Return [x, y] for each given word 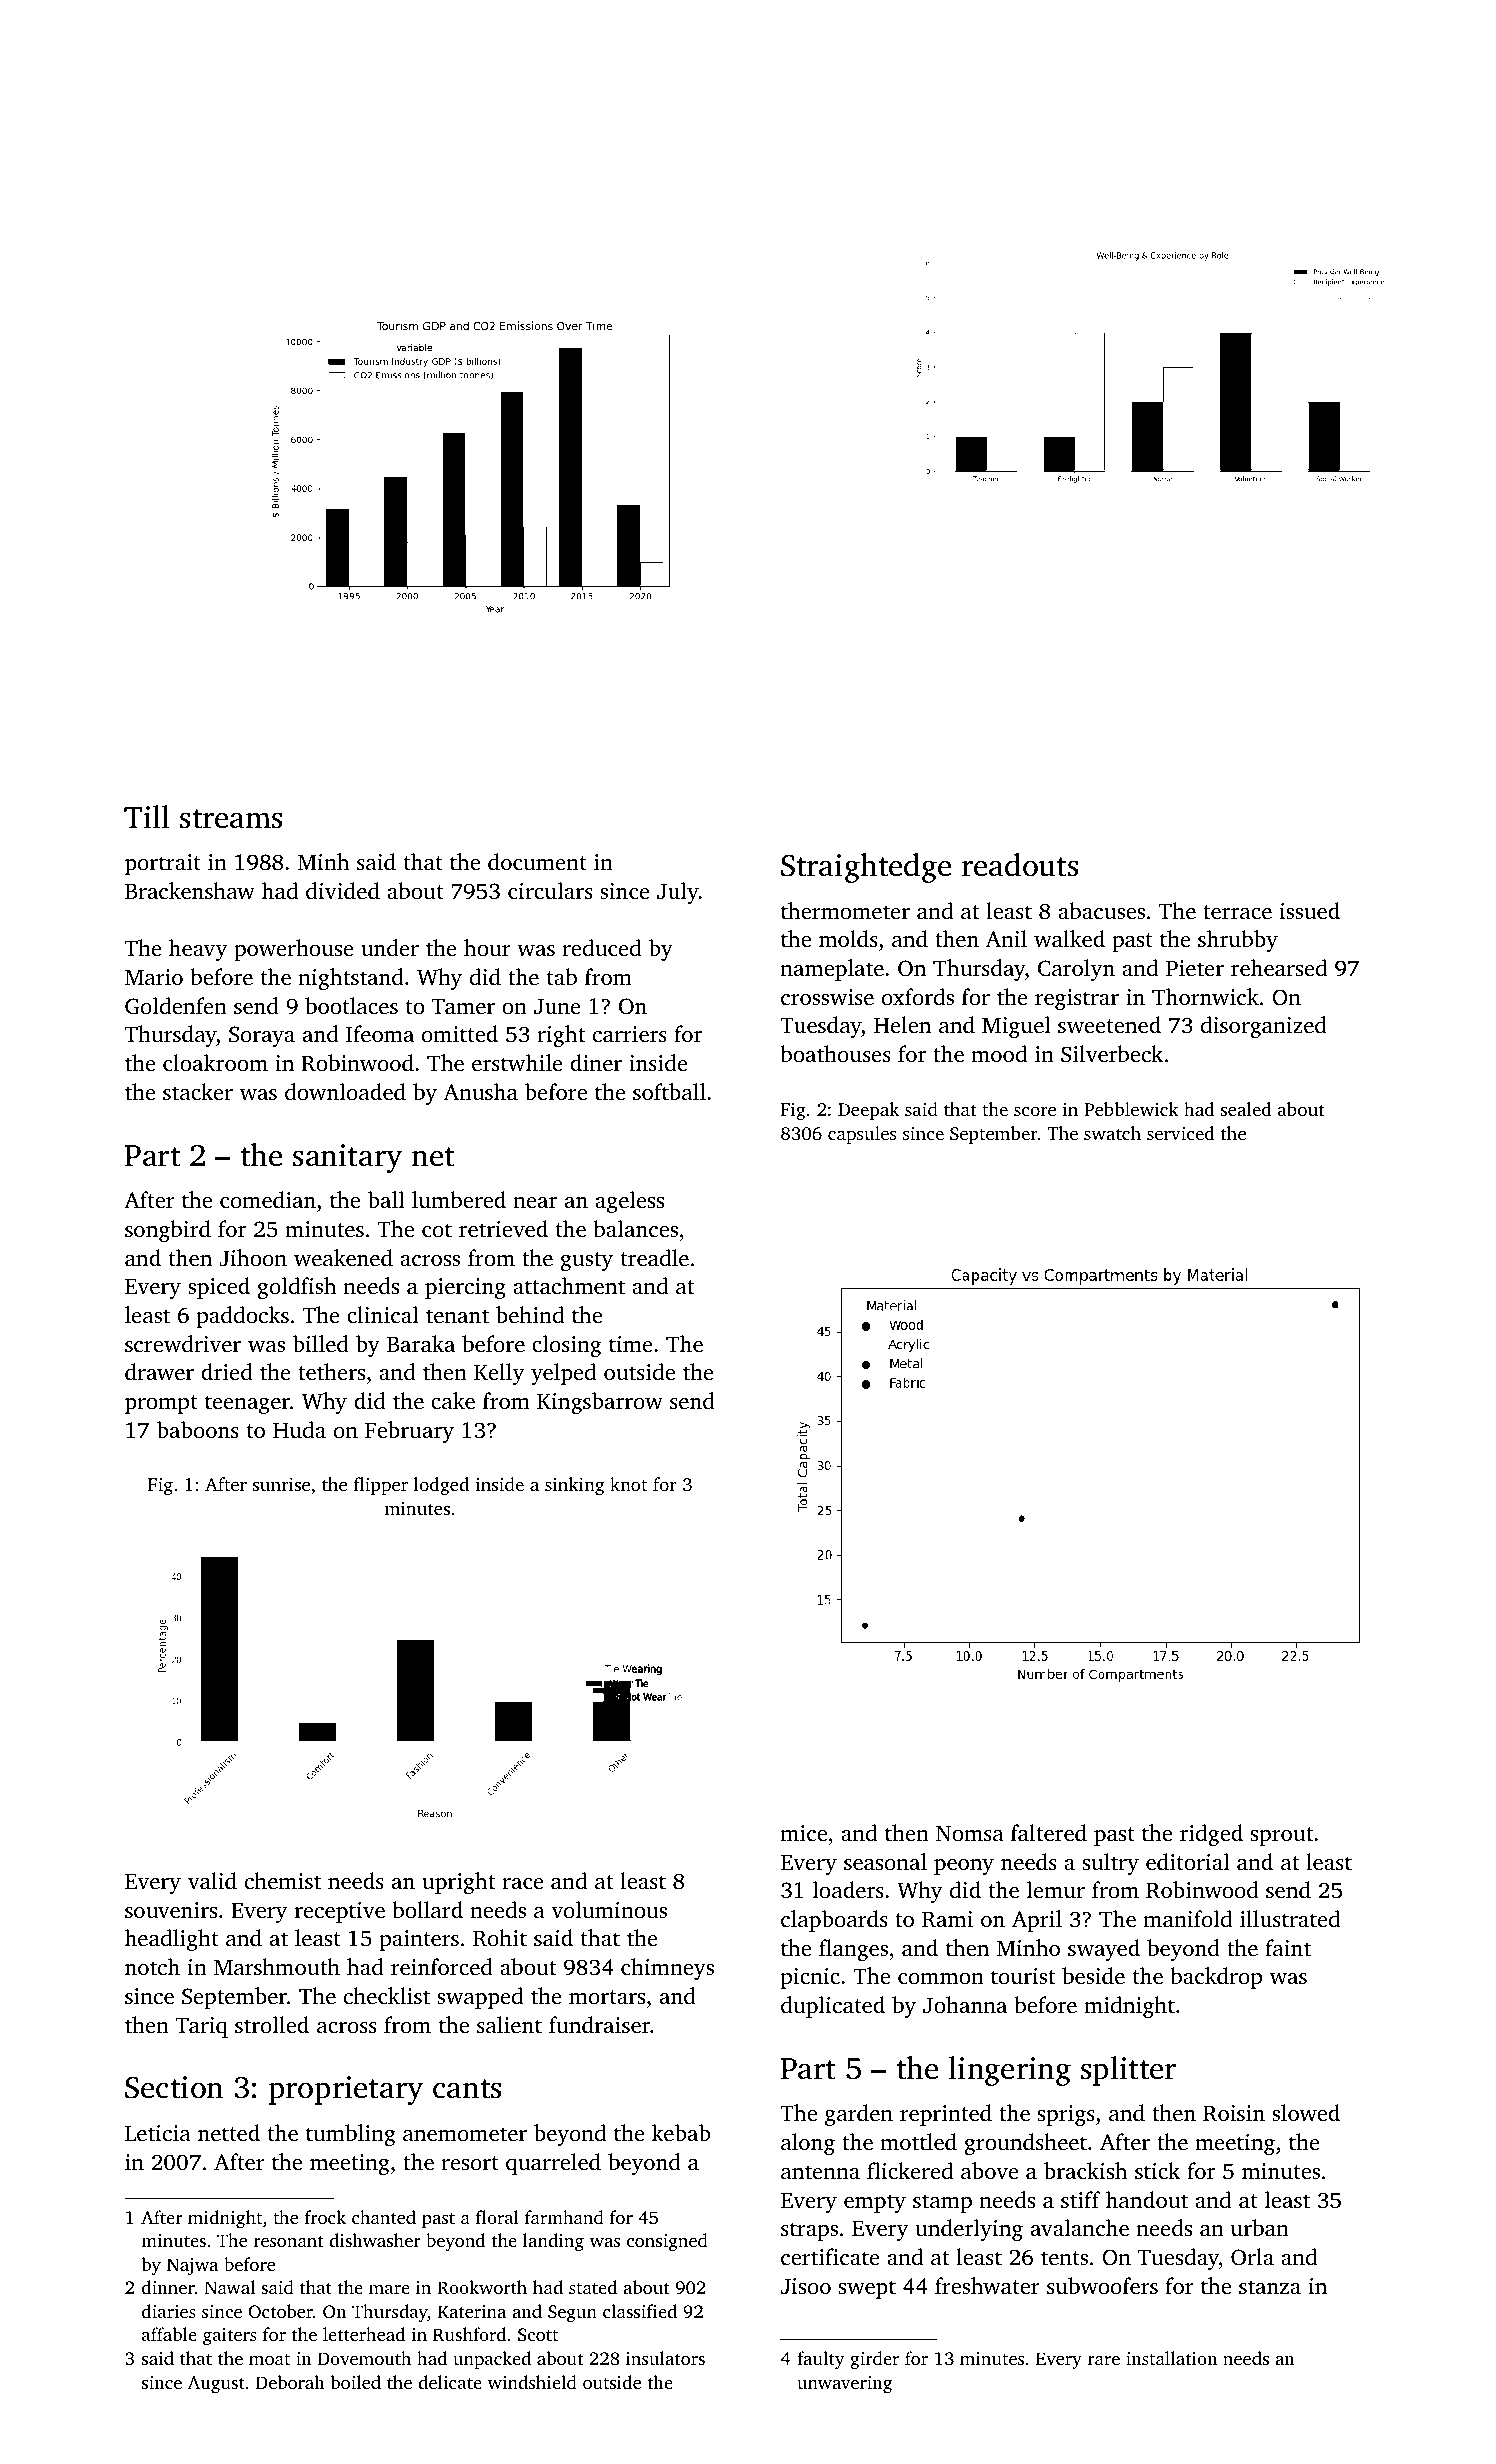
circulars [550, 891]
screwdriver [183, 1344]
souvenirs [171, 1910]
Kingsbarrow [600, 1403]
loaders [848, 1890]
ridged [1211, 1835]
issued [1310, 911]
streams [231, 819]
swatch [1112, 1133]
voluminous [609, 1909]
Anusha [481, 1092]
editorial [1188, 1862]
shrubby [1238, 941]
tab [562, 976]
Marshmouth [277, 1967]
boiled [355, 2382]
